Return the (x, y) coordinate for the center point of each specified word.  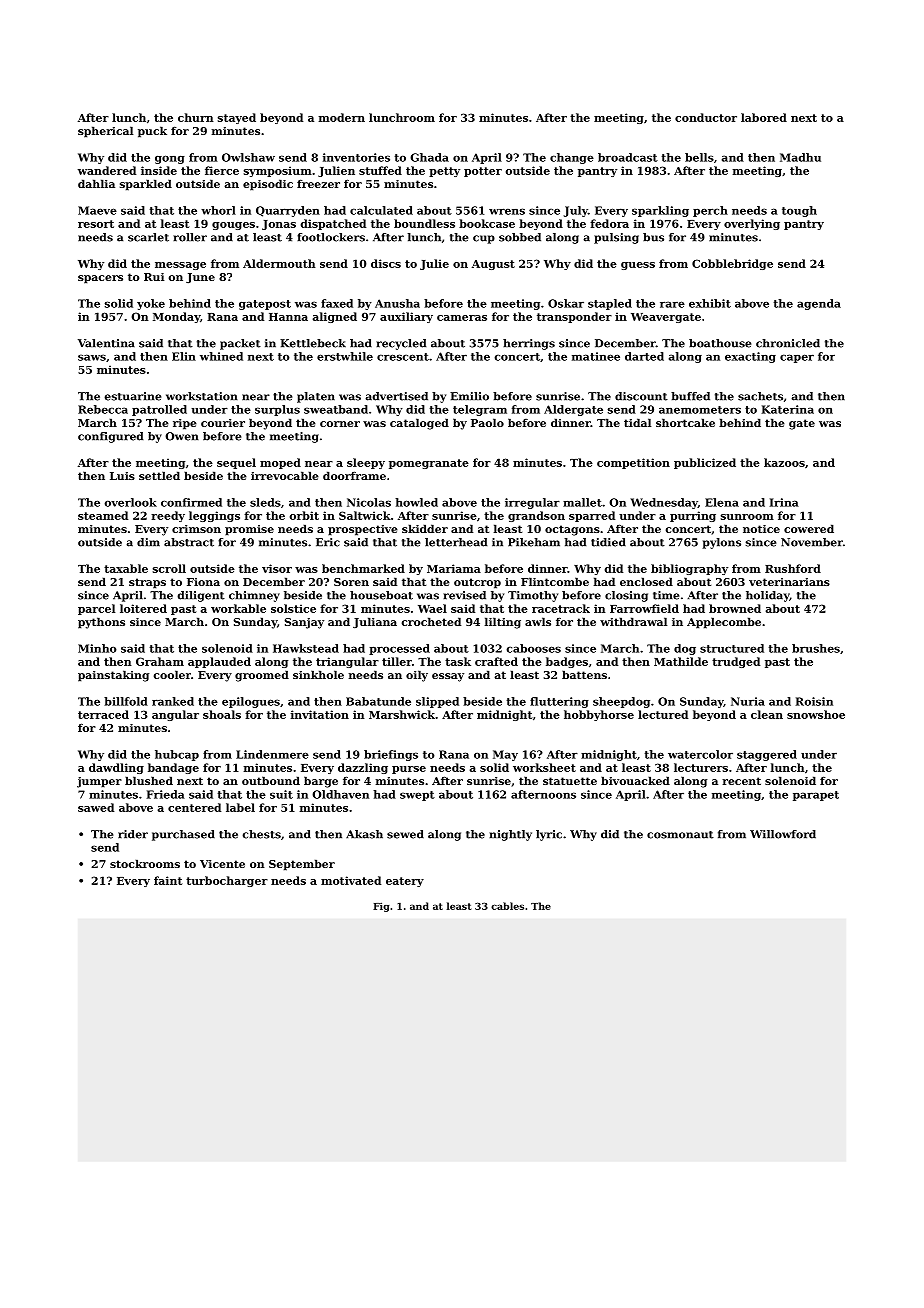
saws (92, 357)
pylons (721, 543)
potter (483, 172)
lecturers (701, 767)
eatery (405, 882)
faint (168, 880)
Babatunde (378, 701)
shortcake (685, 422)
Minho (97, 648)
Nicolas (369, 502)
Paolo (487, 422)
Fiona (203, 582)
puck (152, 132)
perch (710, 211)
